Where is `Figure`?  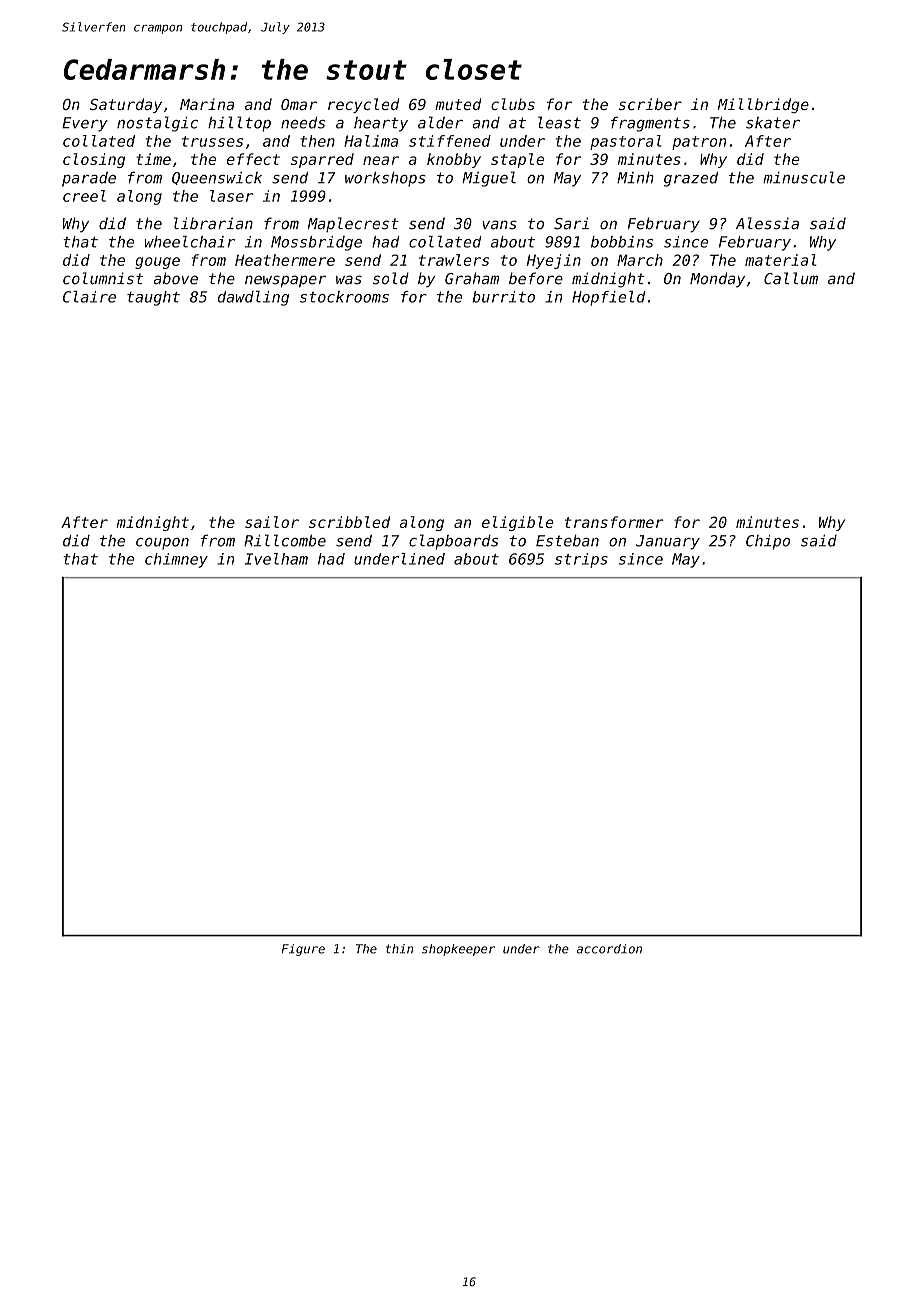
Figure is located at coordinates (303, 950).
